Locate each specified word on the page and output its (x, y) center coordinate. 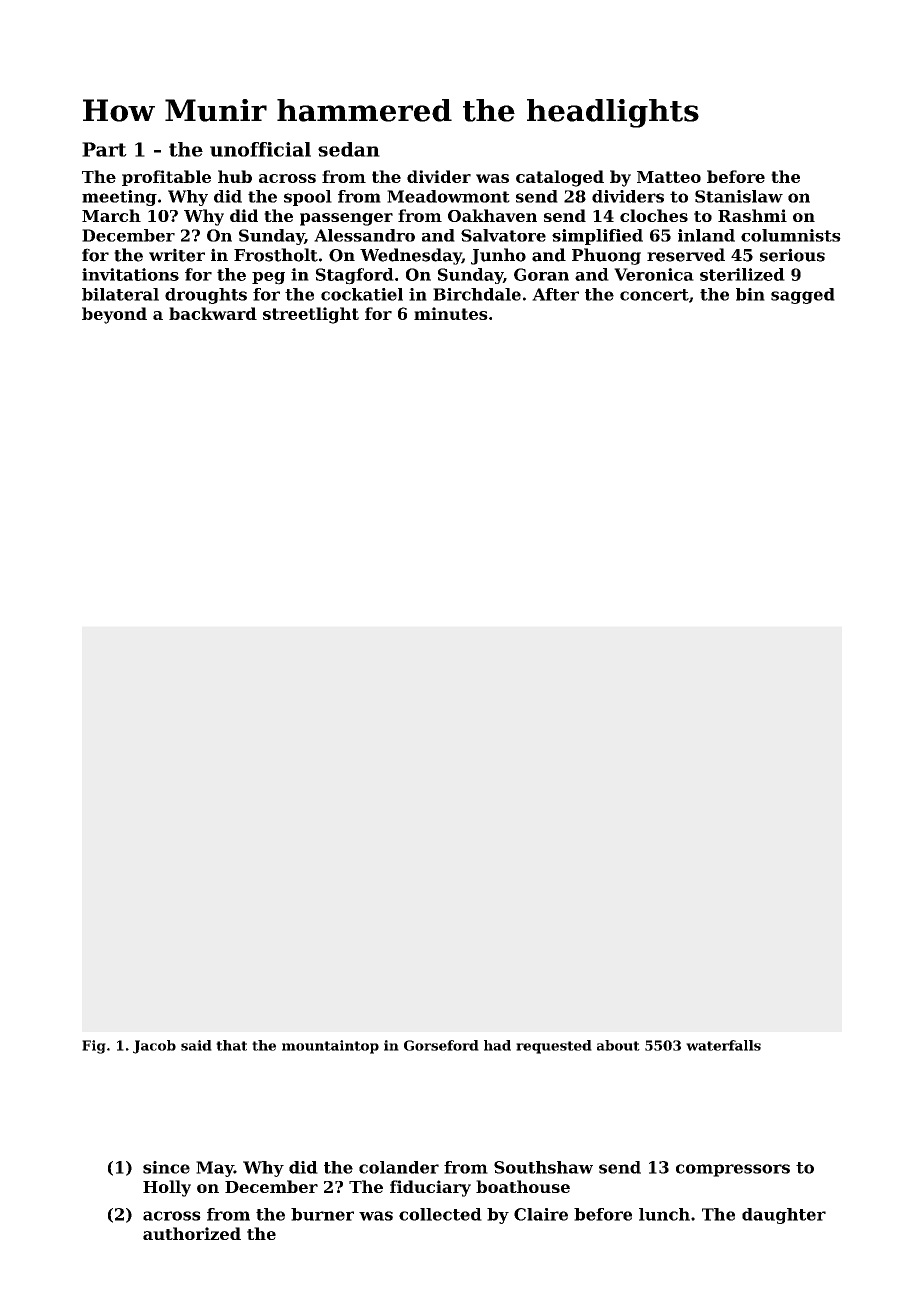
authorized (192, 1233)
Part (104, 149)
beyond (114, 315)
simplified (597, 237)
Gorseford (441, 1045)
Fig (94, 1047)
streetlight (311, 315)
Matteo (669, 177)
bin (750, 294)
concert (654, 295)
